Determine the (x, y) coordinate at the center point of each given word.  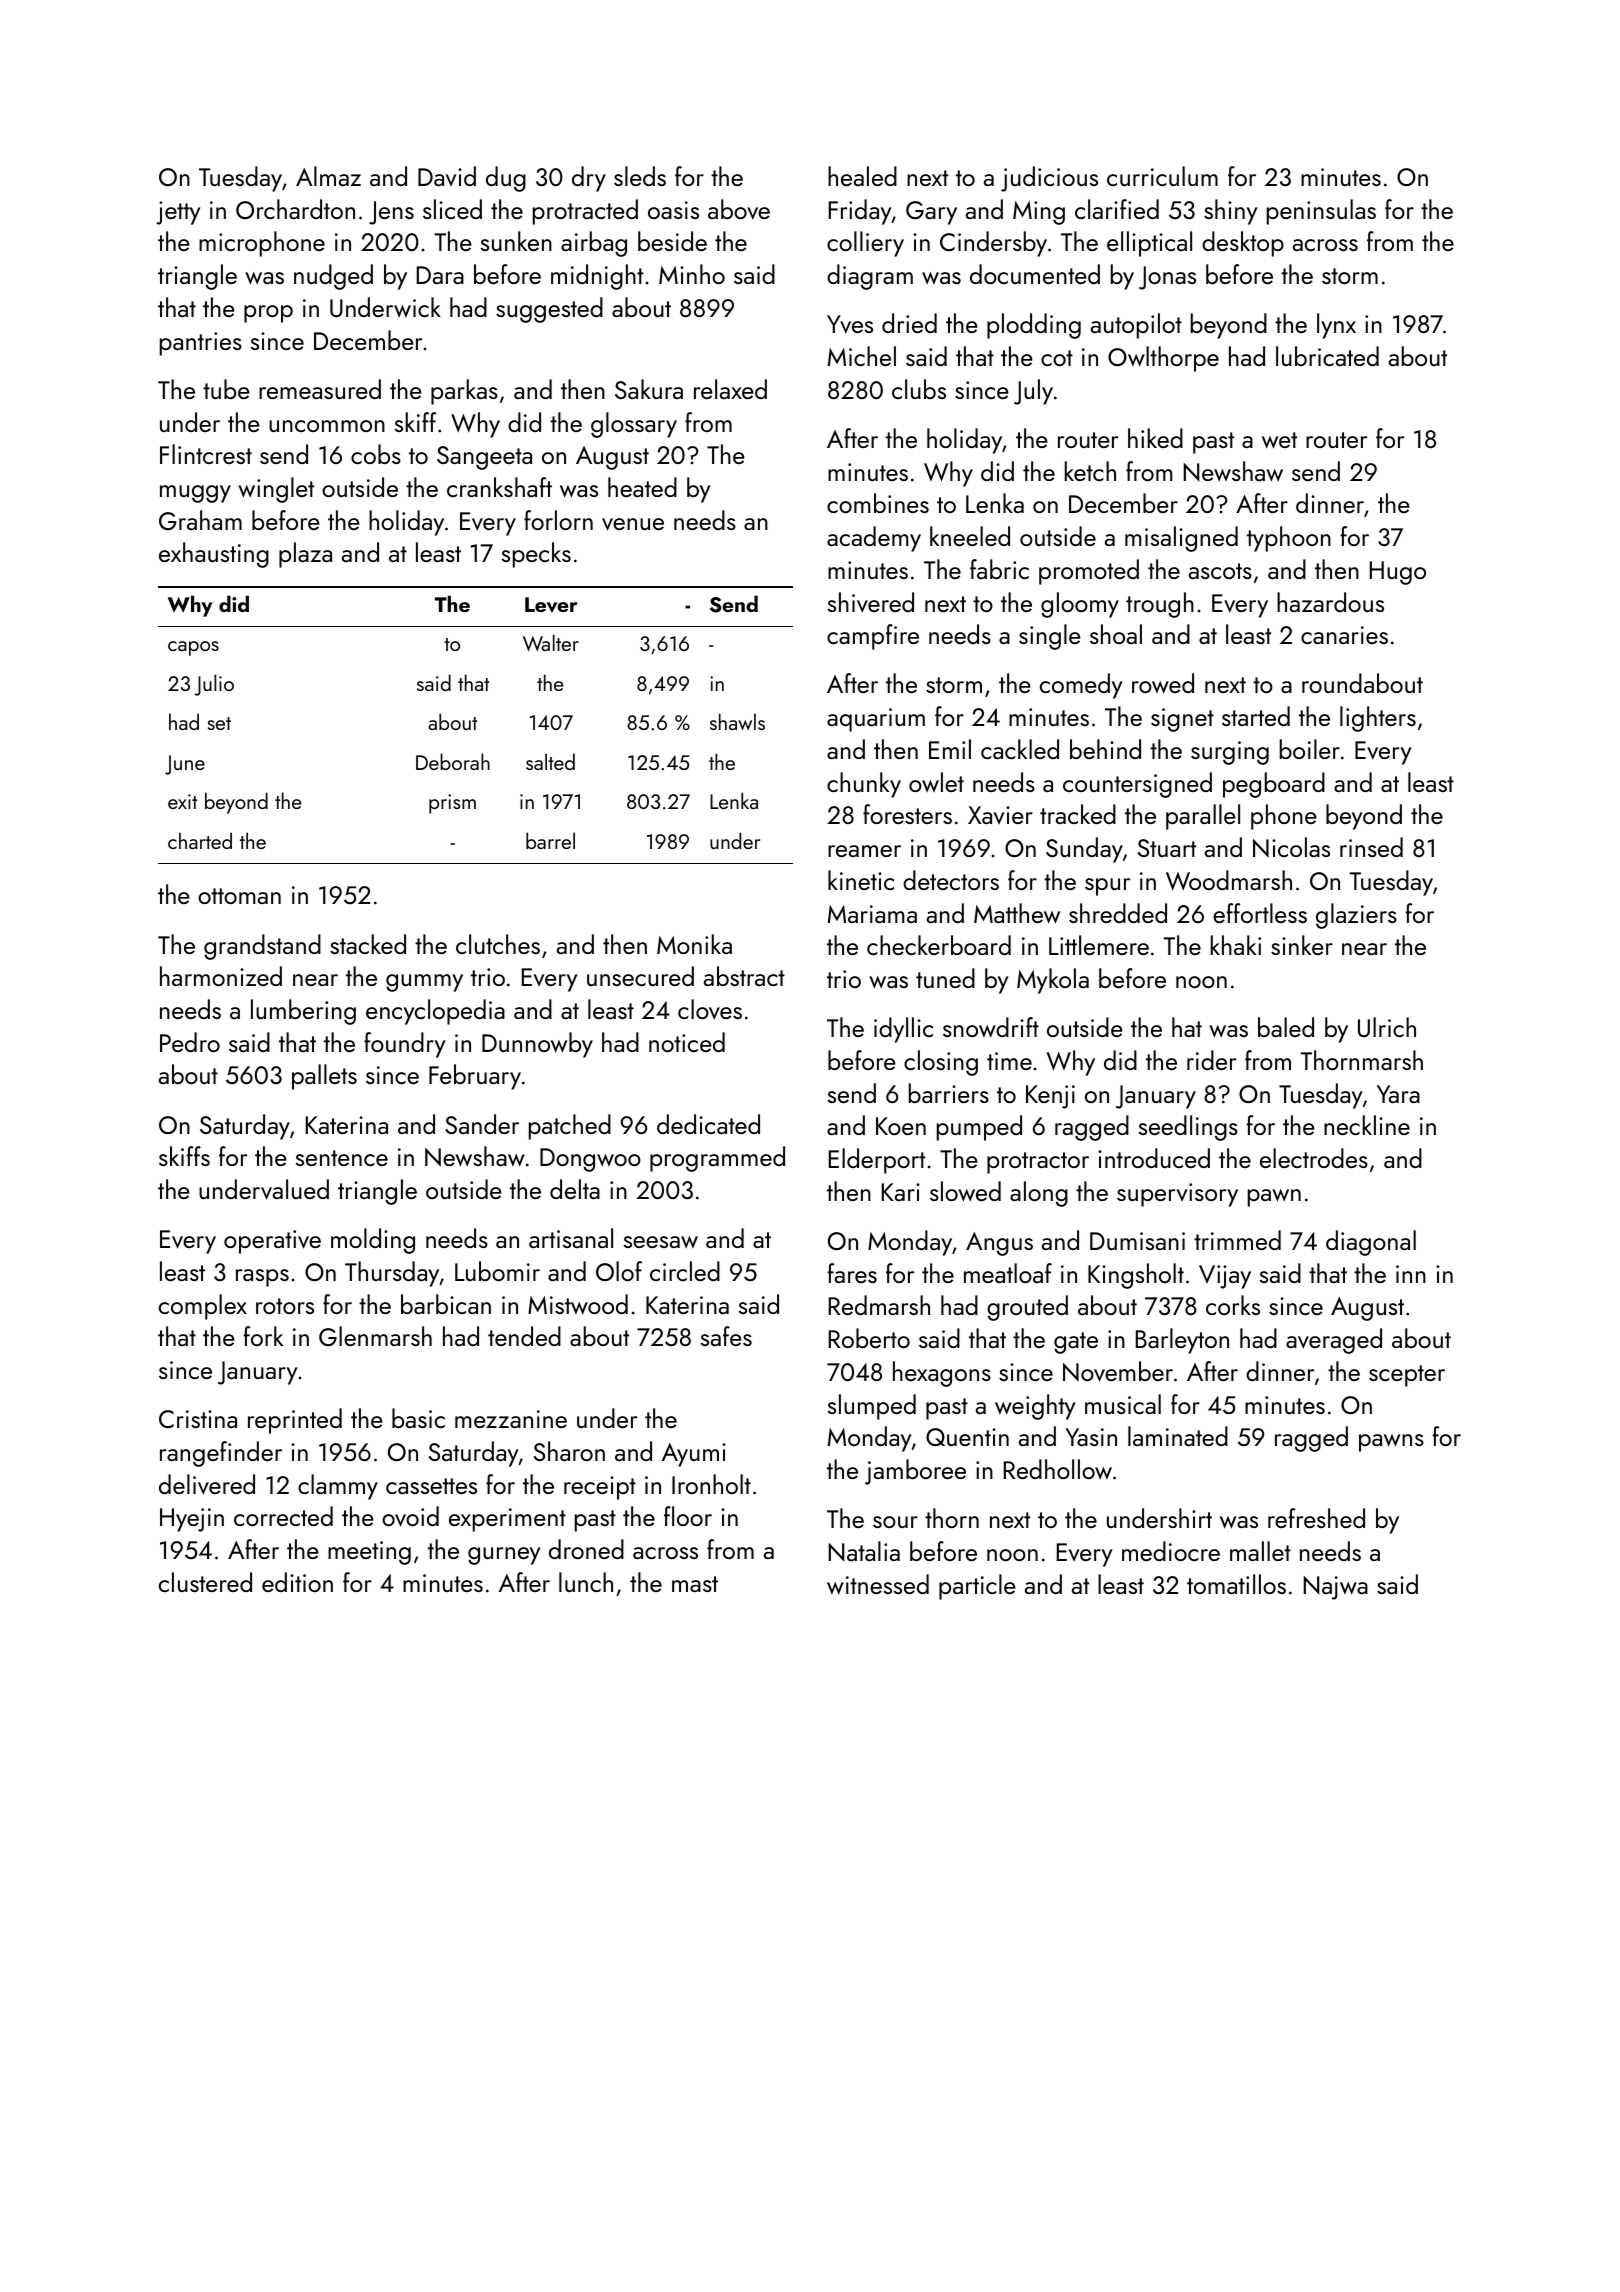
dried (909, 323)
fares (852, 1273)
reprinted (295, 1421)
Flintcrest (206, 454)
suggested (549, 310)
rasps (262, 1278)
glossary (634, 425)
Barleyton (1182, 1341)
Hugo (1398, 573)
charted (200, 840)
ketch (1090, 471)
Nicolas (1291, 847)
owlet (936, 782)
